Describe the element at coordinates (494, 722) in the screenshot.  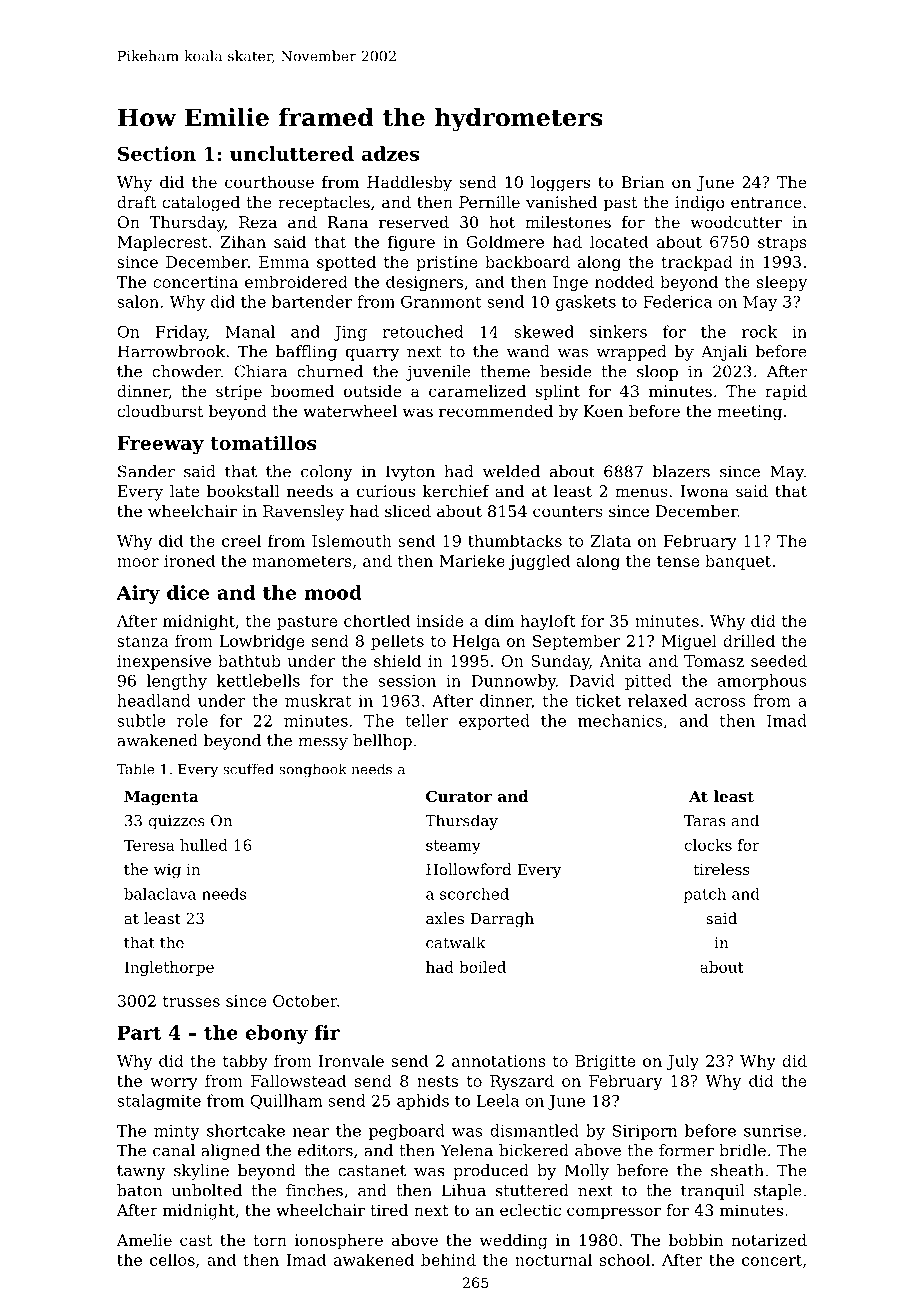
I see `exported` at that location.
